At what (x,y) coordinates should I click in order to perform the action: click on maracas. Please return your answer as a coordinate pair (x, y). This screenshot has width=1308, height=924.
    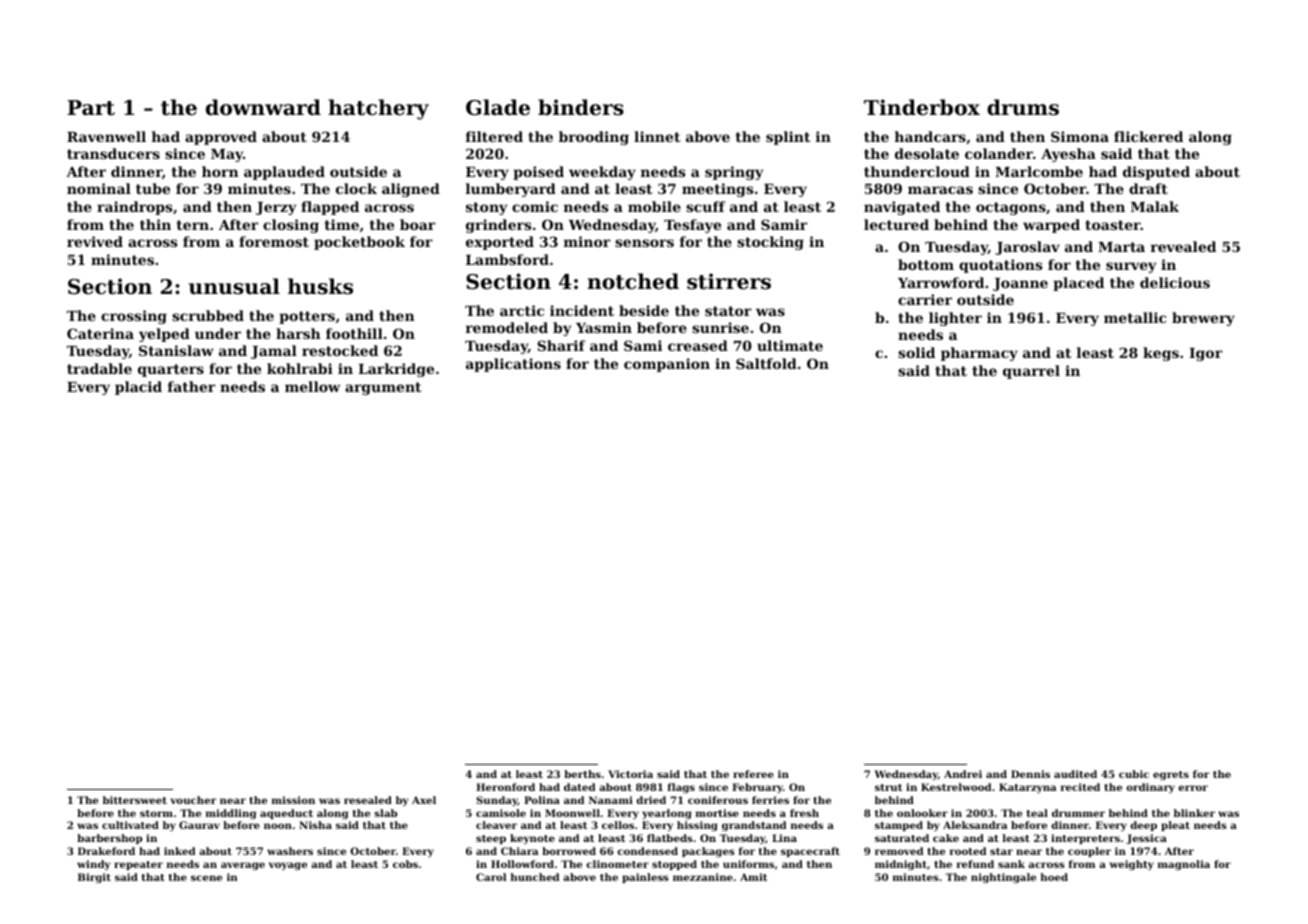
    Looking at the image, I should click on (940, 190).
